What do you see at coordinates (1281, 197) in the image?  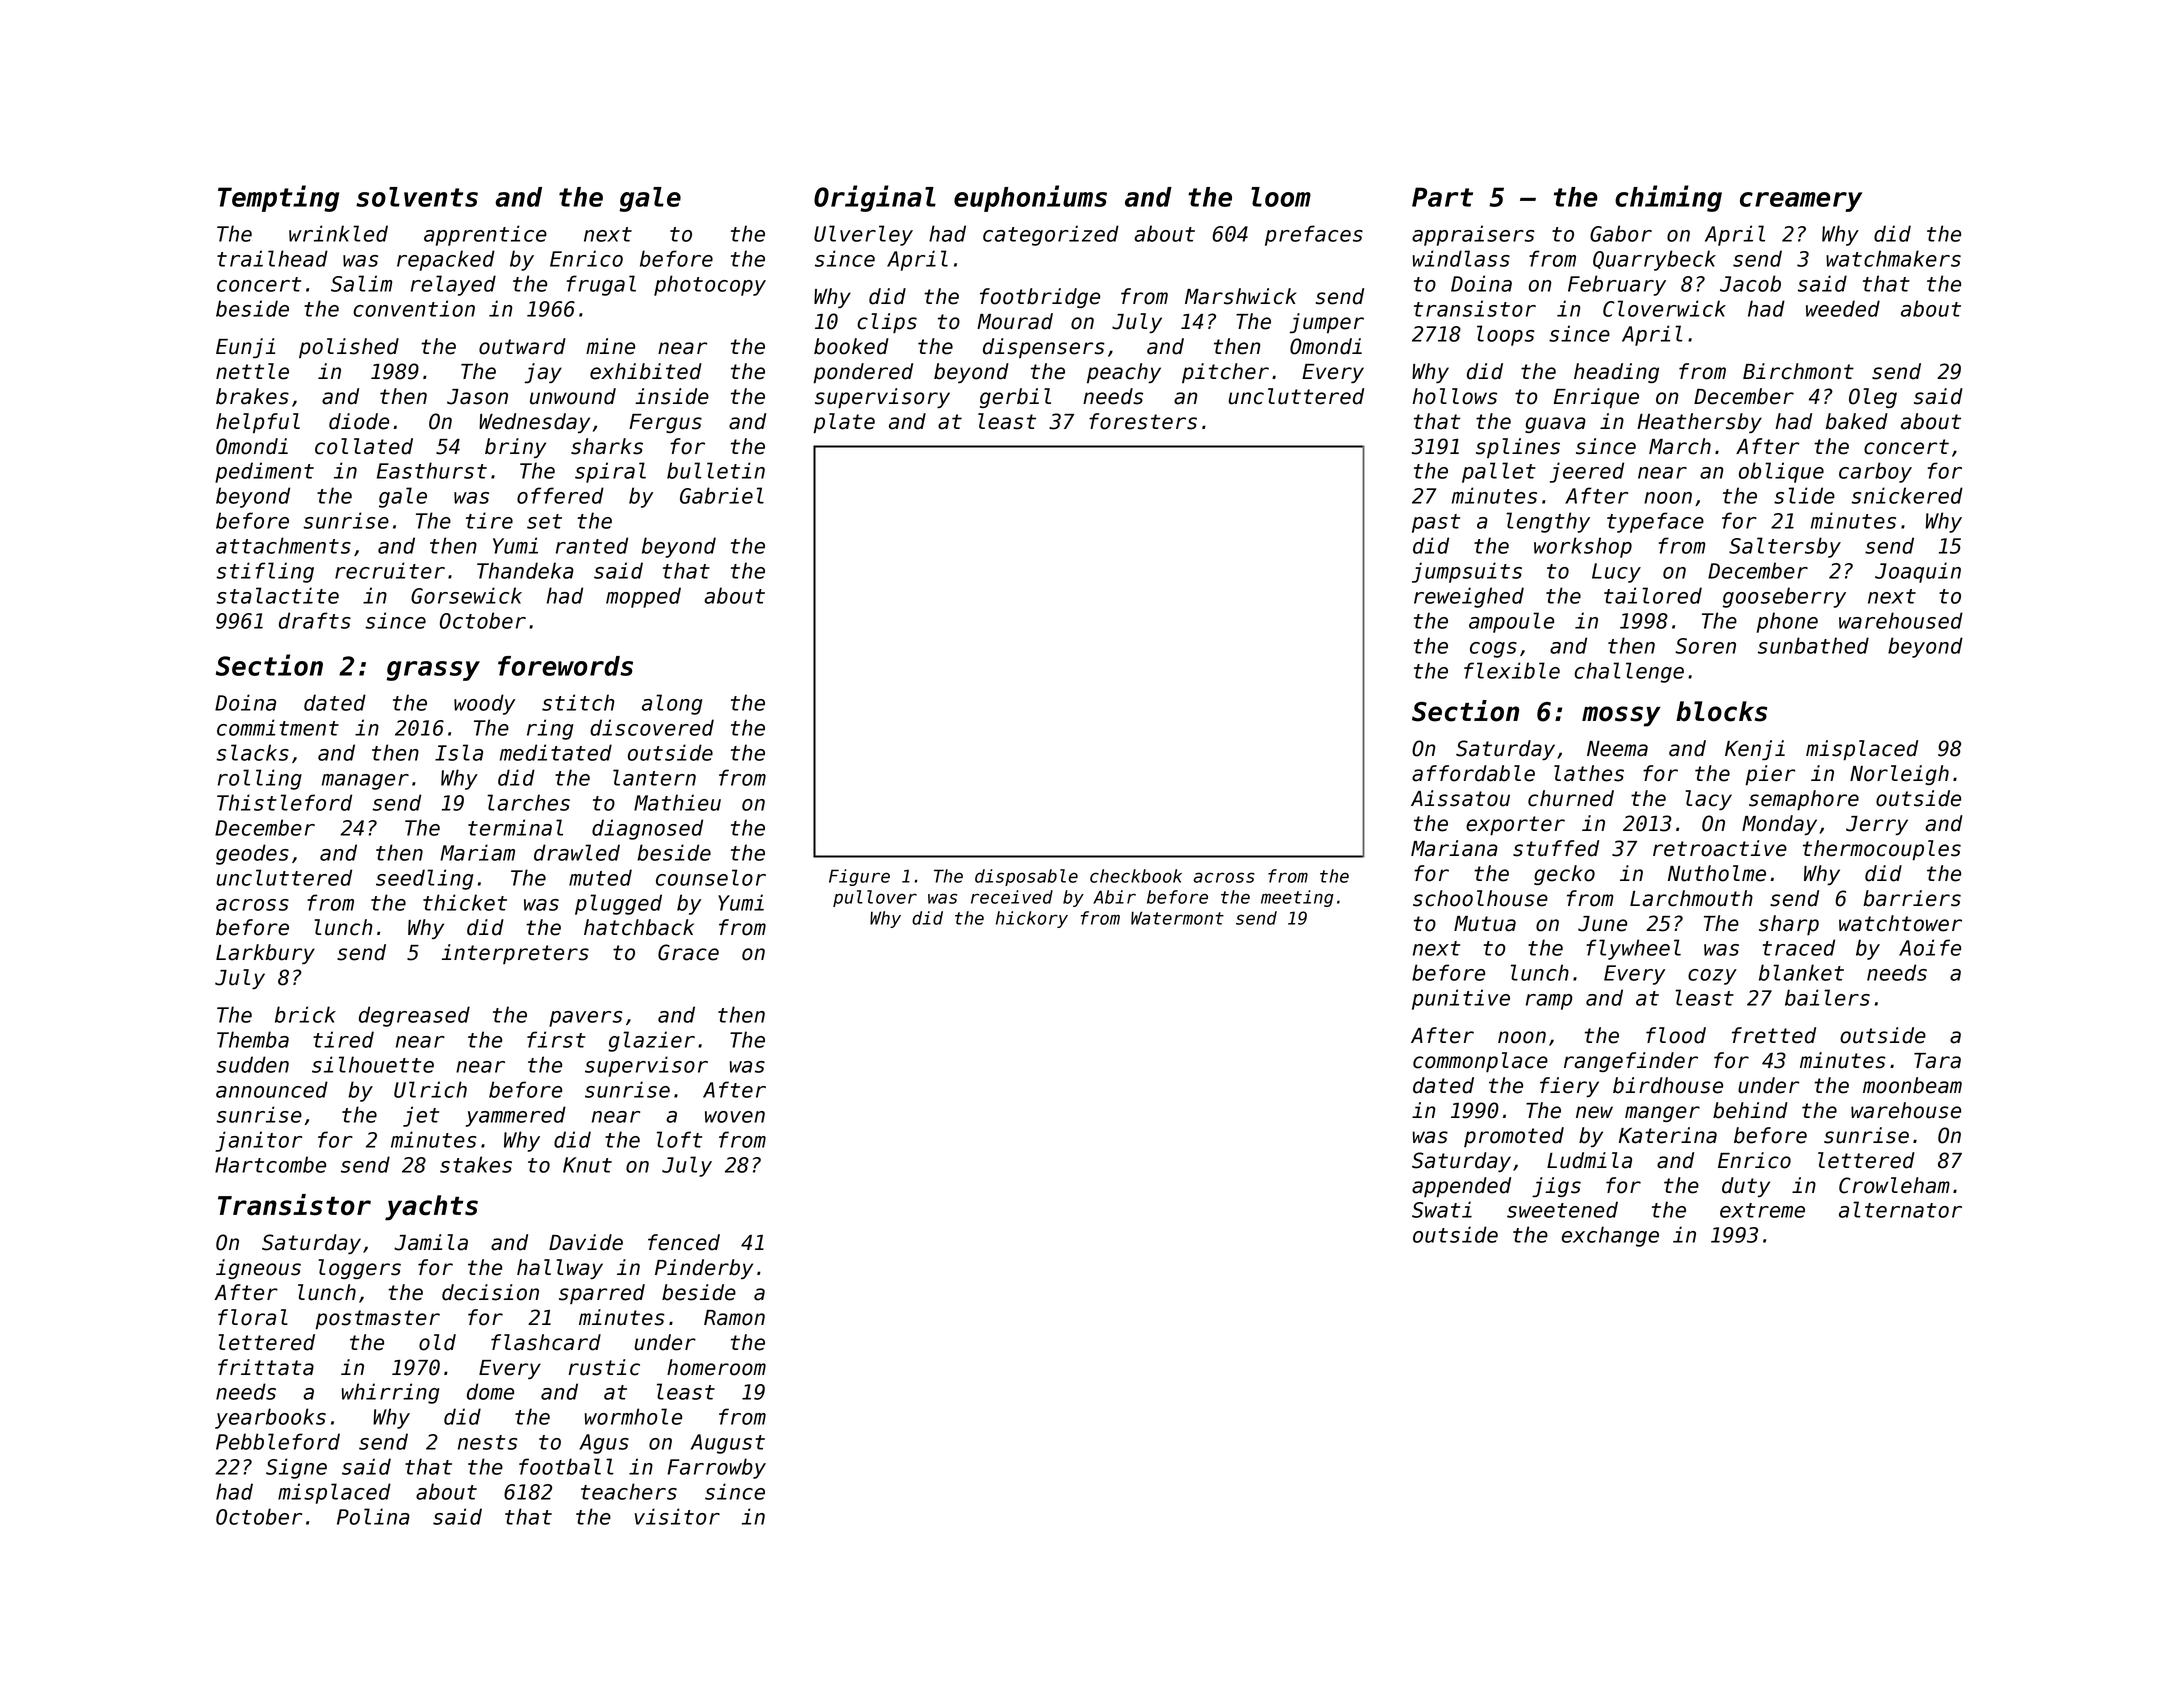 I see `loom` at bounding box center [1281, 197].
